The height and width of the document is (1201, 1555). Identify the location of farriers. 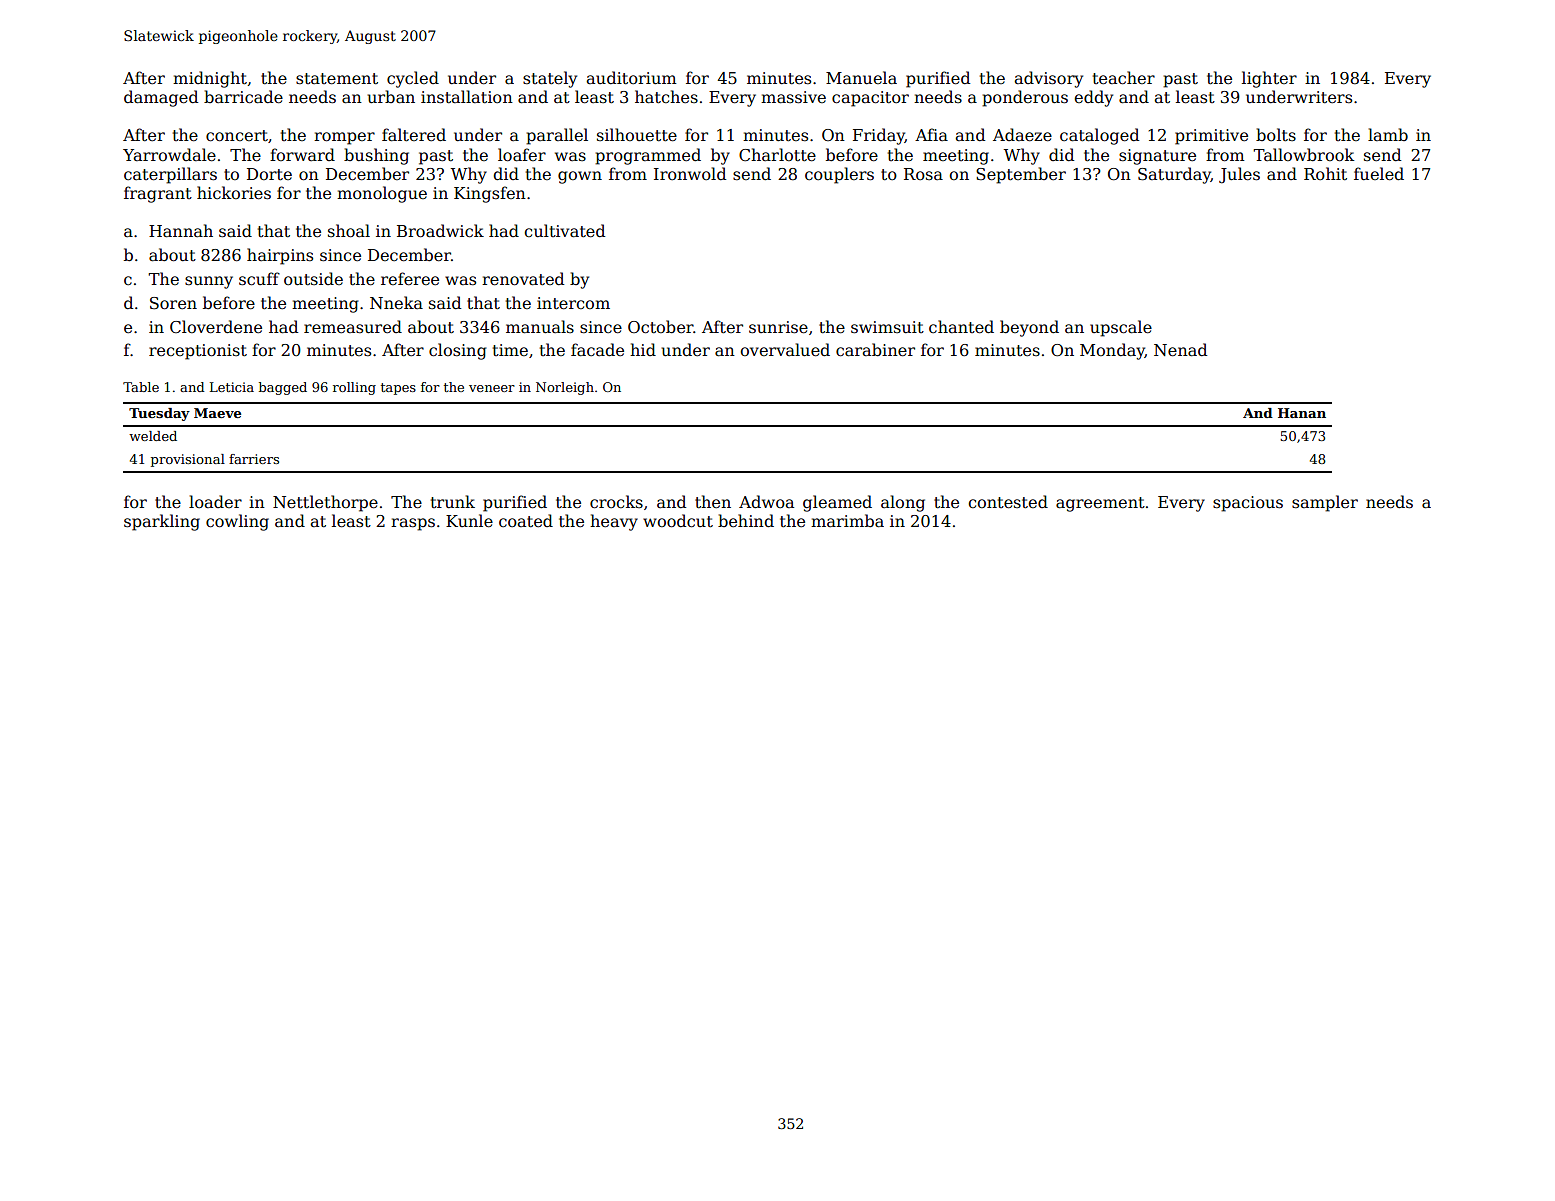
(254, 459).
